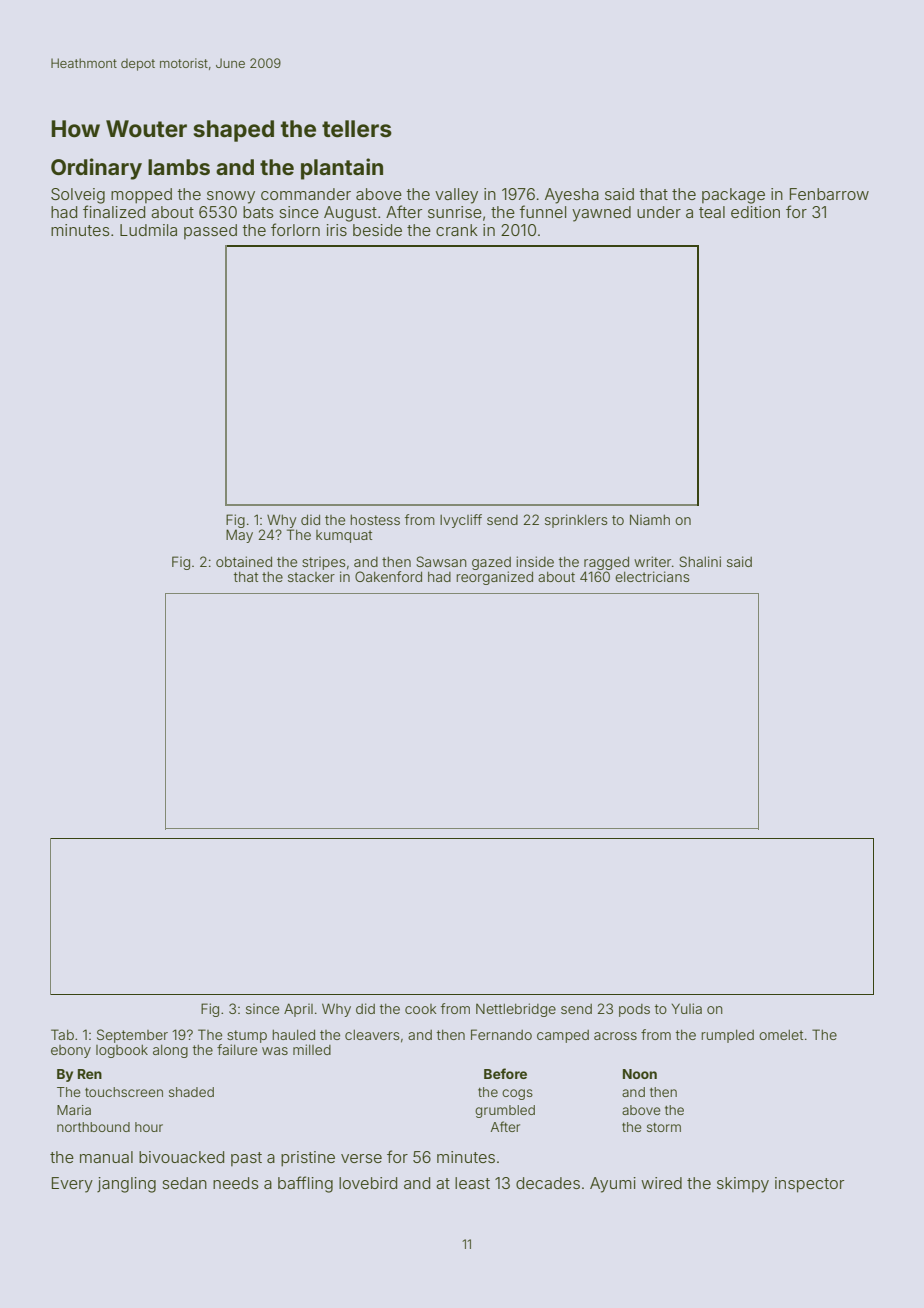 The image size is (924, 1308). Describe the element at coordinates (733, 196) in the page. I see `package` at that location.
